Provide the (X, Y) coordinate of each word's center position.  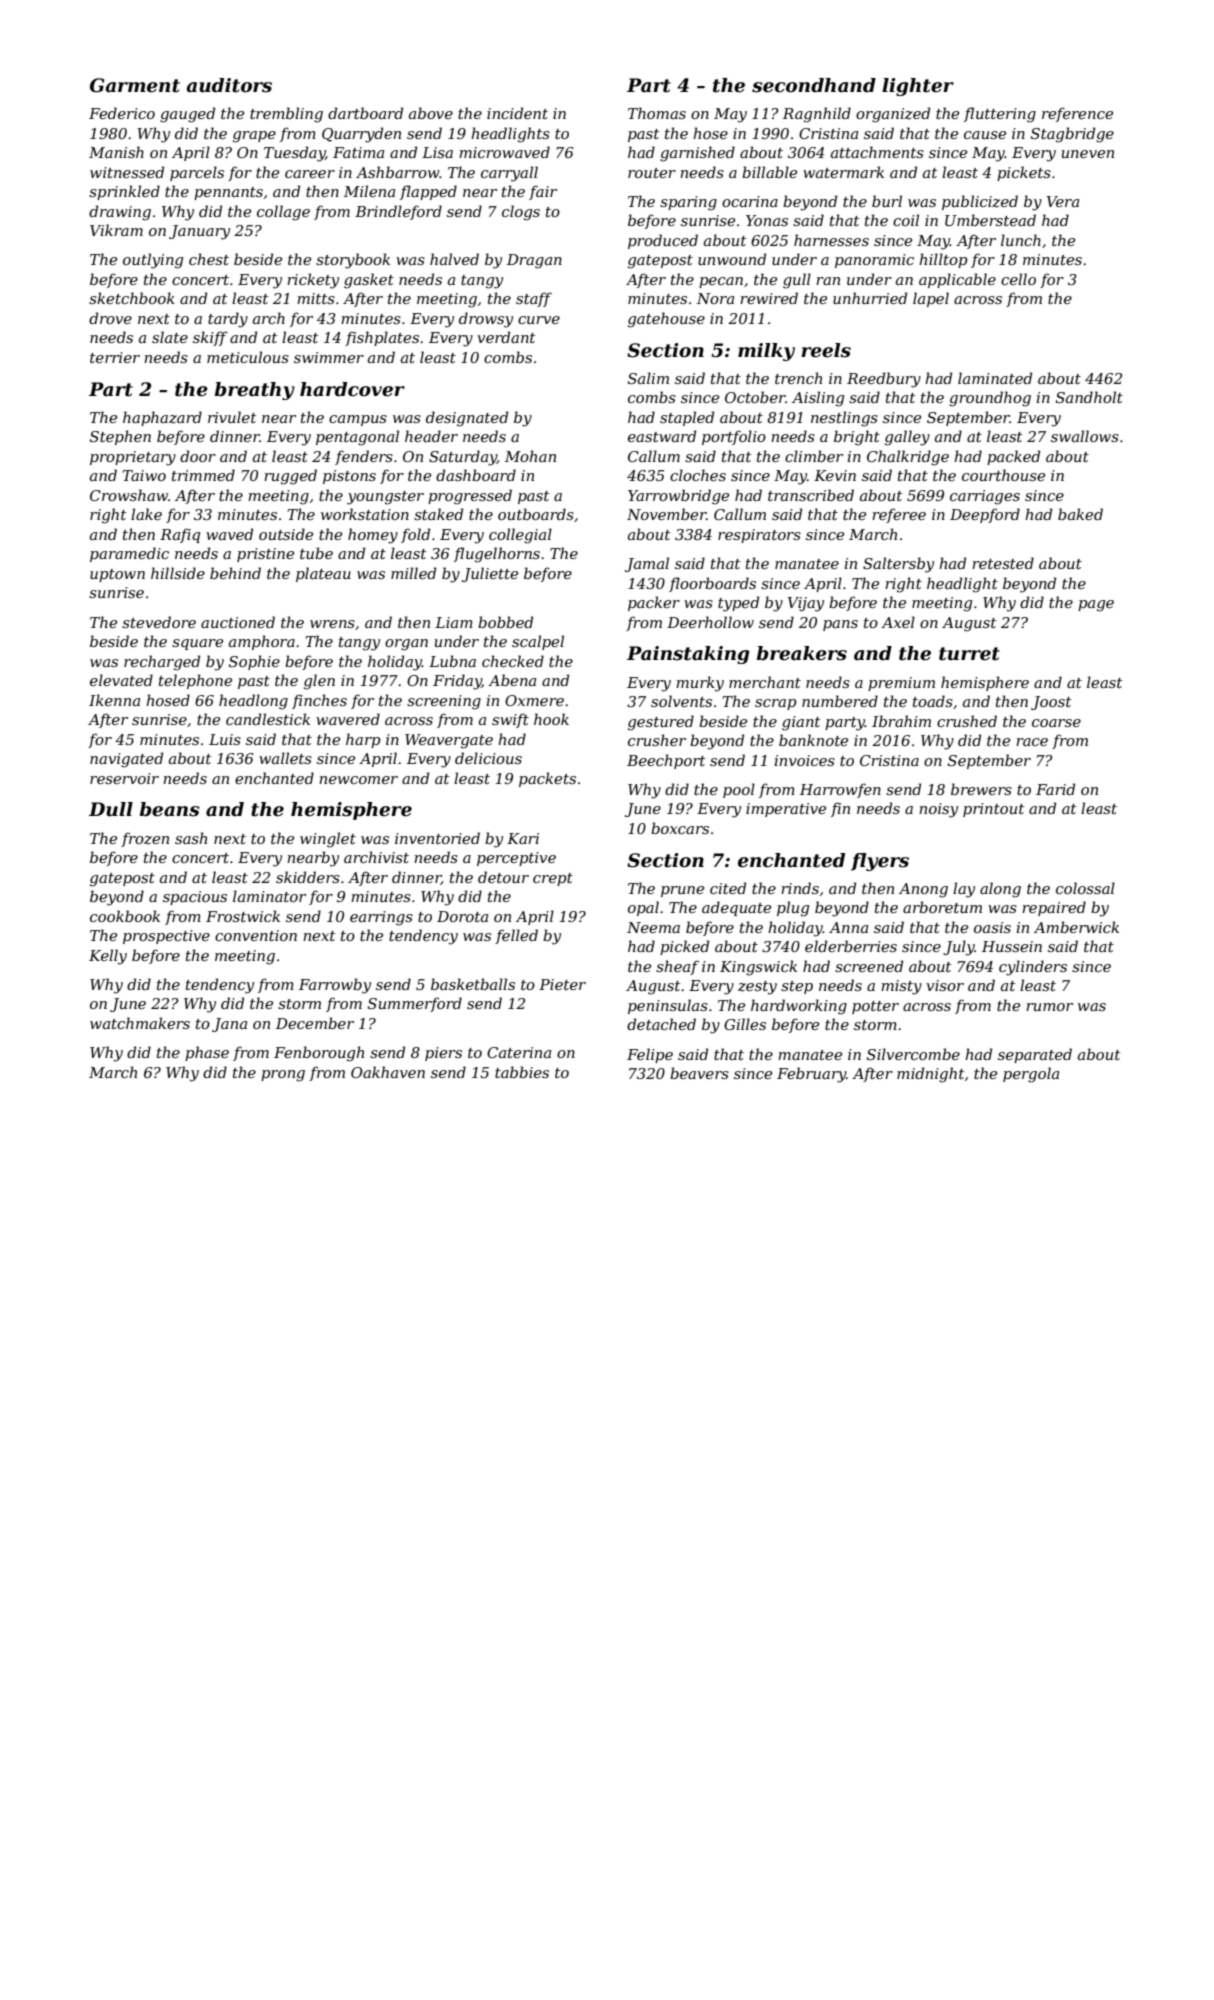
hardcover (352, 389)
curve (539, 320)
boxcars (680, 828)
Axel (898, 622)
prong (283, 1076)
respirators (759, 536)
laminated (995, 378)
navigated (126, 760)
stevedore (159, 622)
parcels (197, 173)
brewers (981, 789)
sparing (688, 203)
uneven (1088, 154)
